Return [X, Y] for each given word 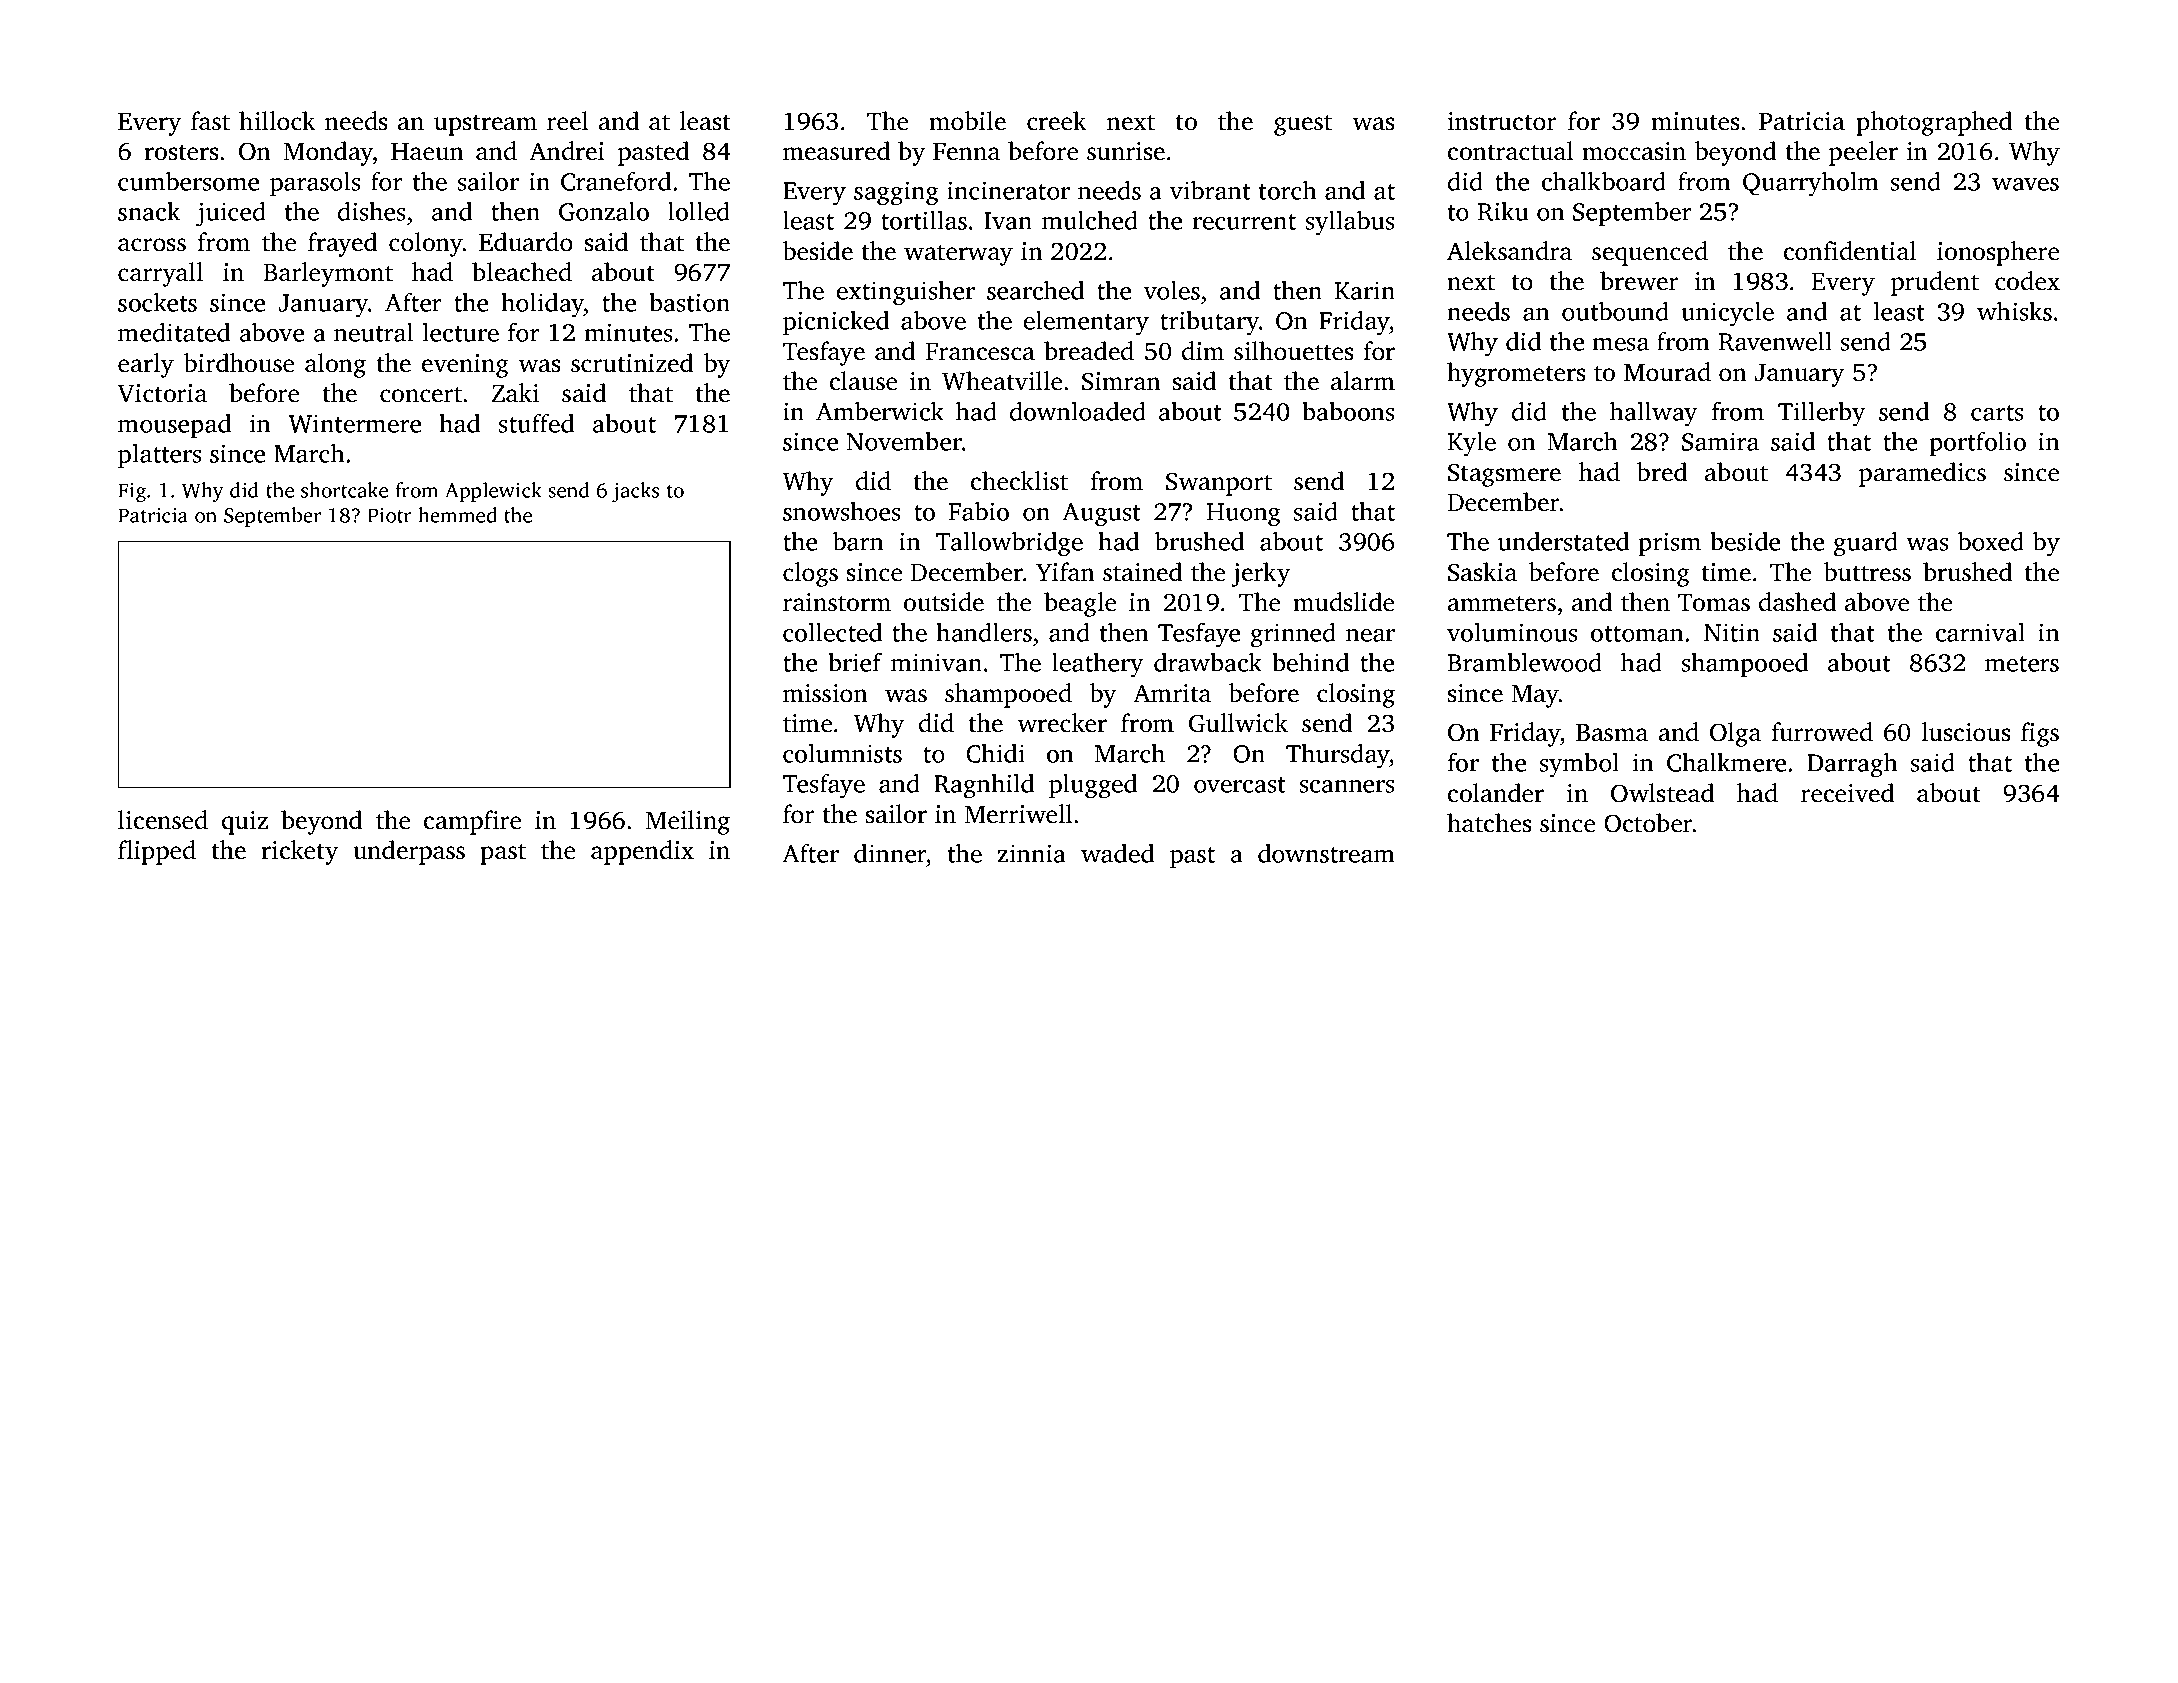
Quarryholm [1811, 184]
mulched [1090, 220]
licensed [163, 820]
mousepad [174, 426]
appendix [642, 852]
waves [2025, 184]
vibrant [1210, 190]
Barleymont [328, 274]
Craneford [616, 181]
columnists [842, 753]
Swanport [1219, 484]
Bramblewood [1525, 662]
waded [1117, 853]
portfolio [1977, 444]
